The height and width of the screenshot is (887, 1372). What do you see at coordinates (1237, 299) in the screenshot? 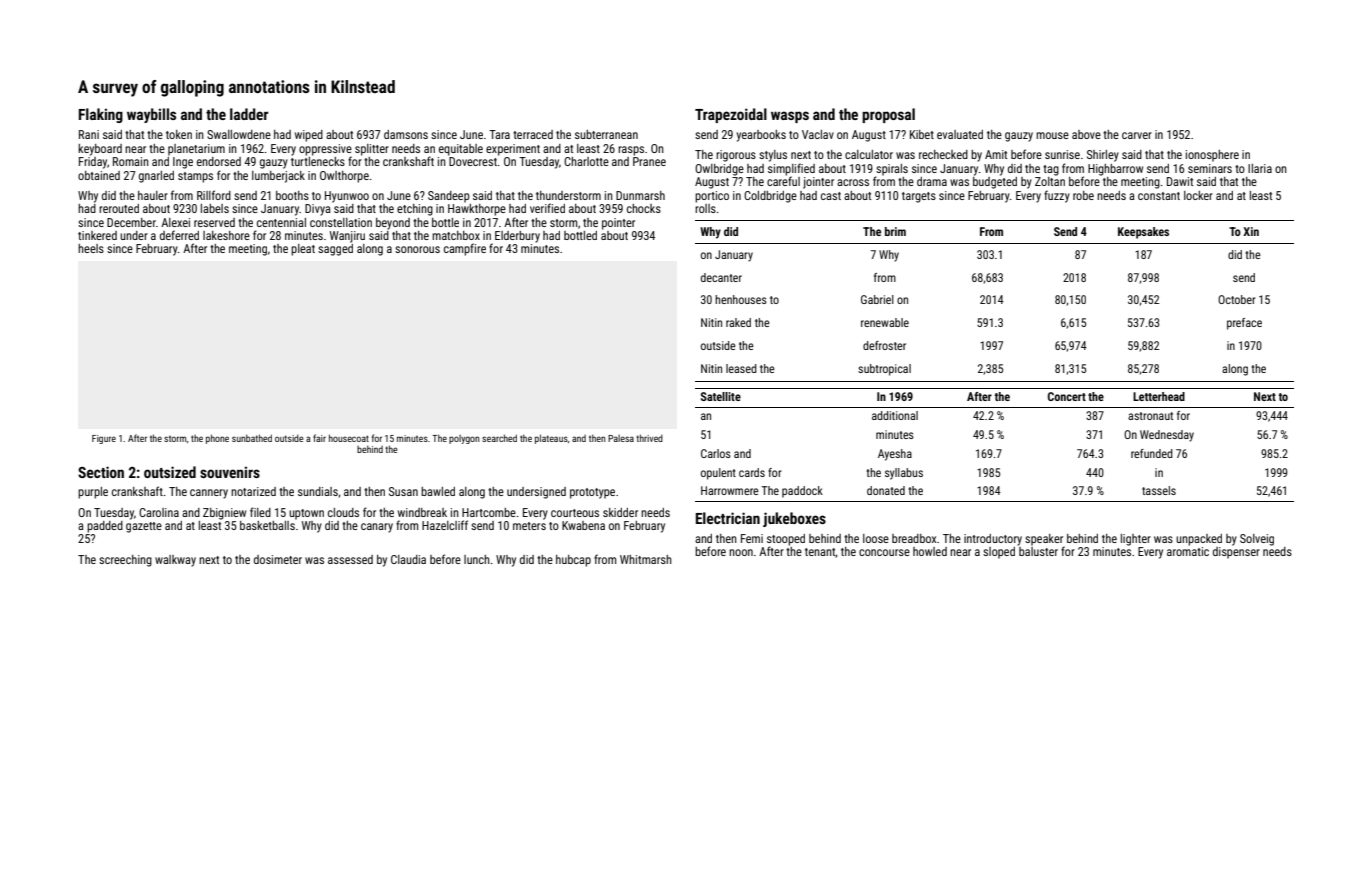
I see `October` at bounding box center [1237, 299].
